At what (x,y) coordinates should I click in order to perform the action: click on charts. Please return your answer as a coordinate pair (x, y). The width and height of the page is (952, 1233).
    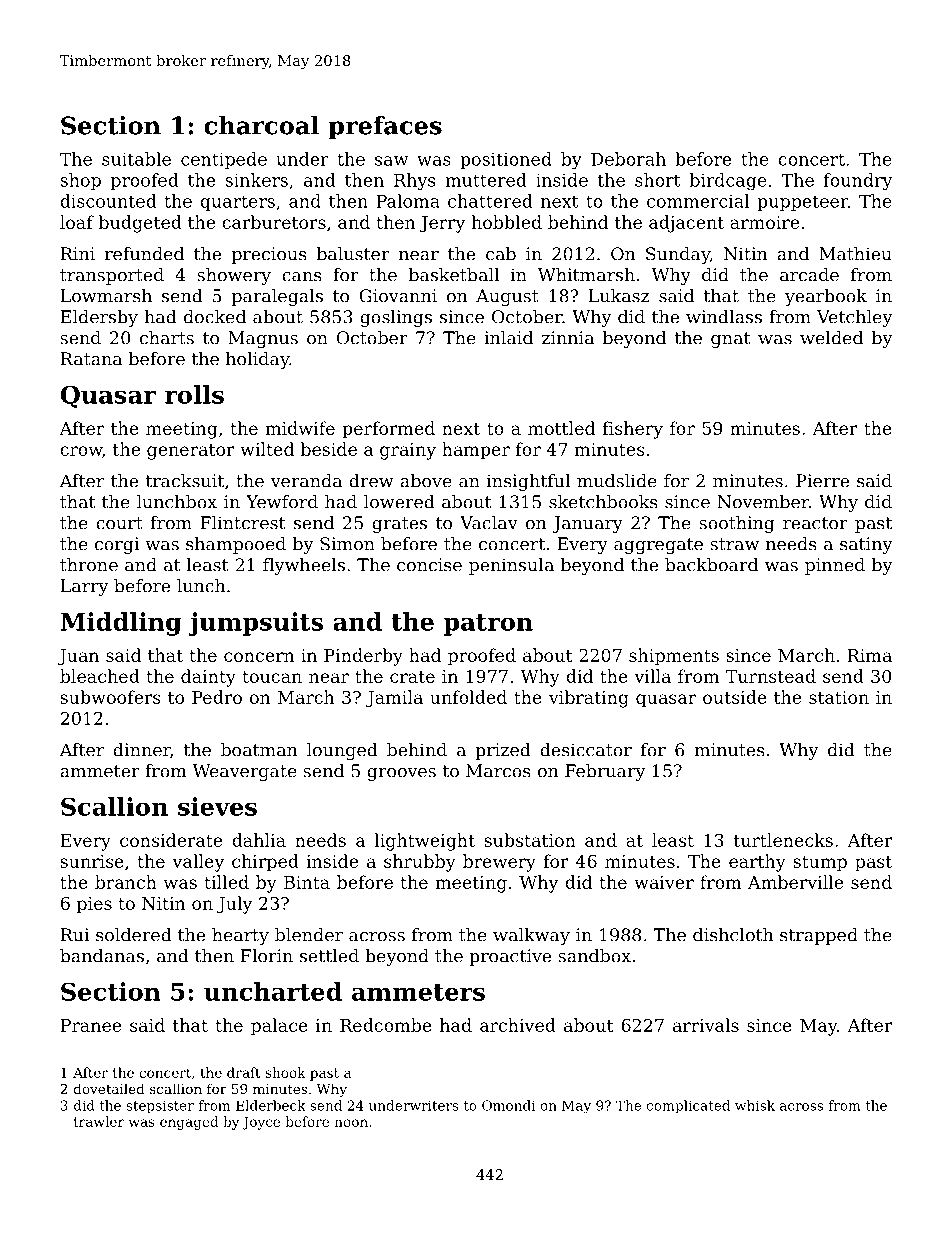
    Looking at the image, I should click on (167, 338).
